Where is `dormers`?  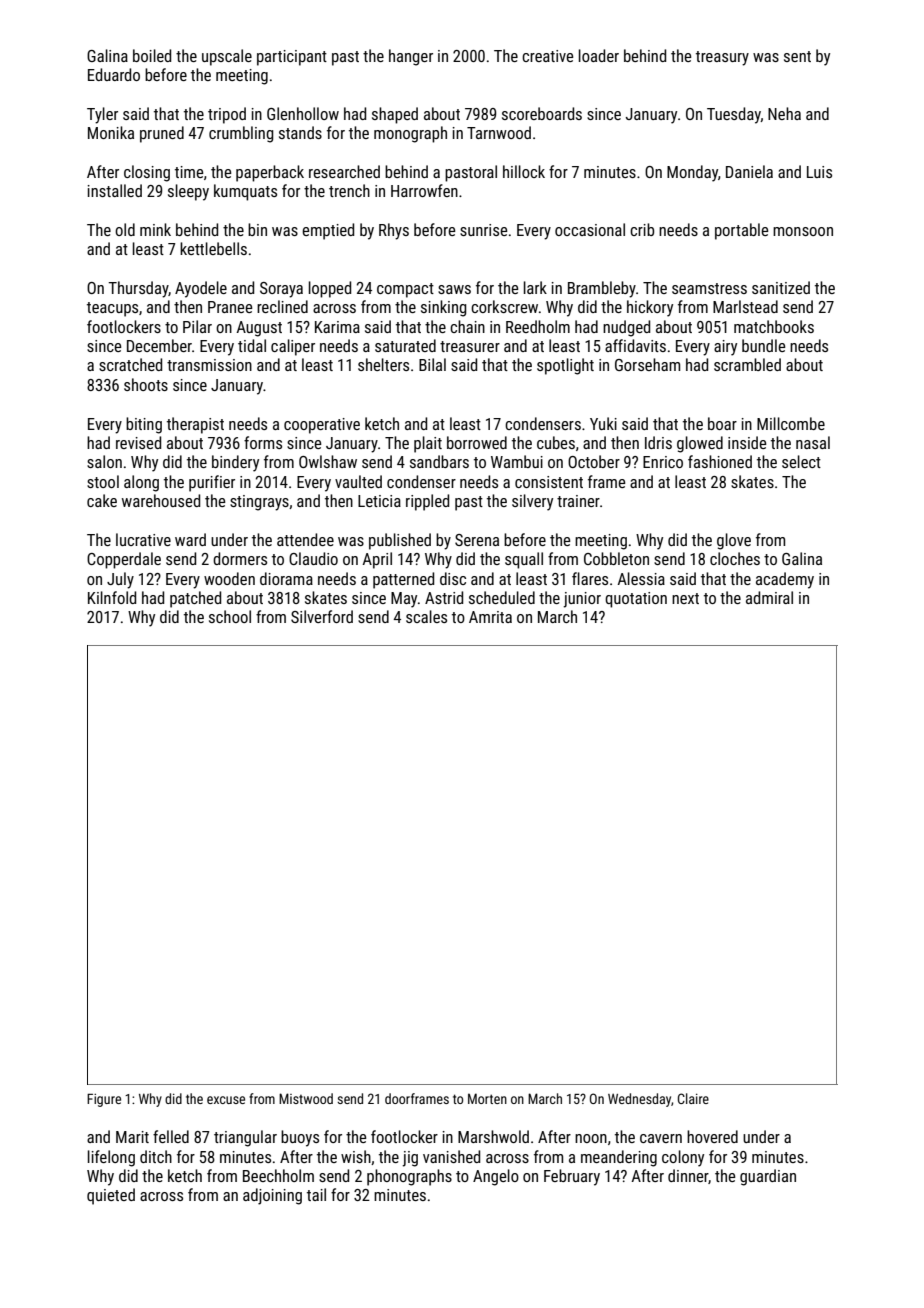
dormers is located at coordinates (240, 558).
